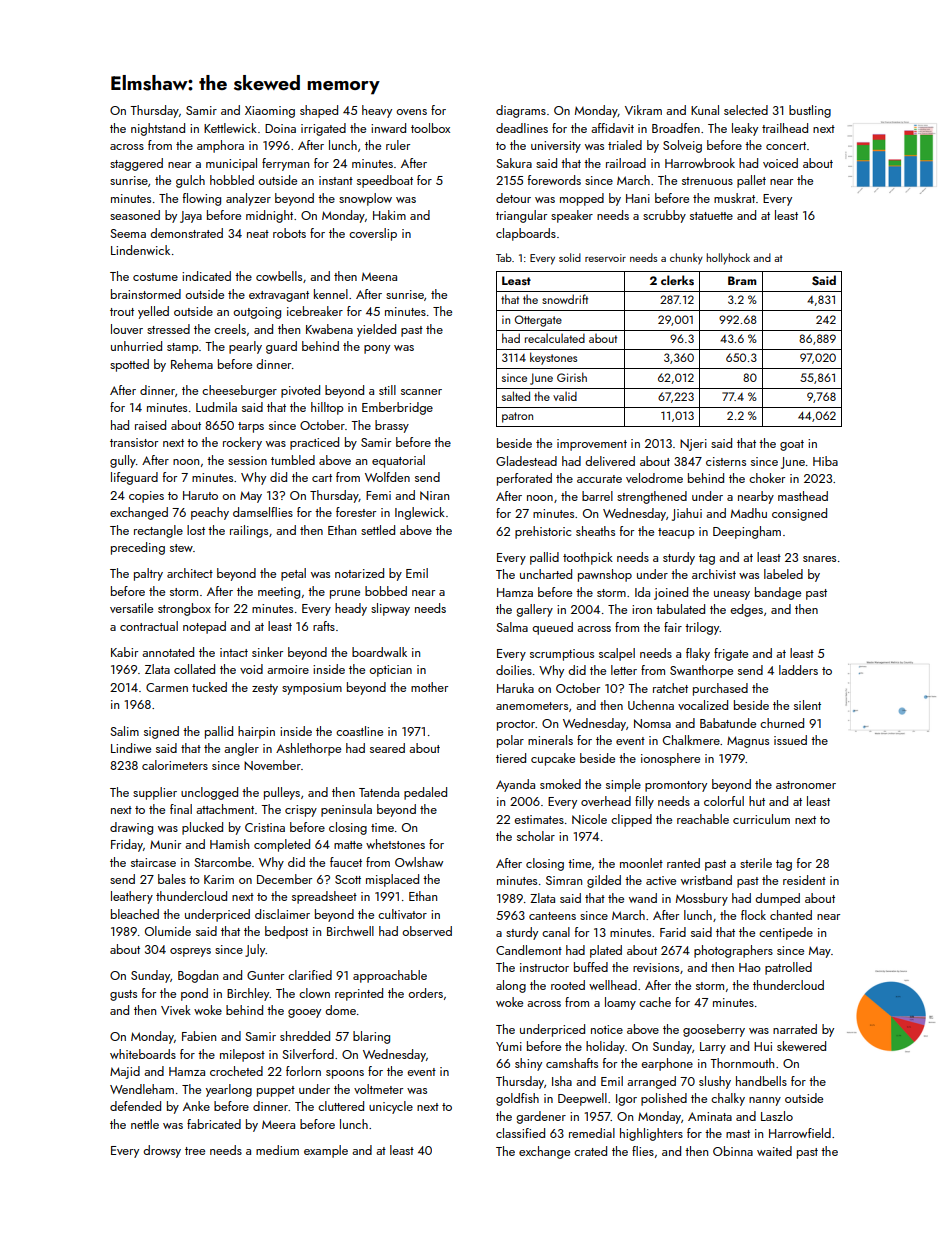 The image size is (952, 1233). Describe the element at coordinates (554, 180) in the page. I see `forewords` at that location.
